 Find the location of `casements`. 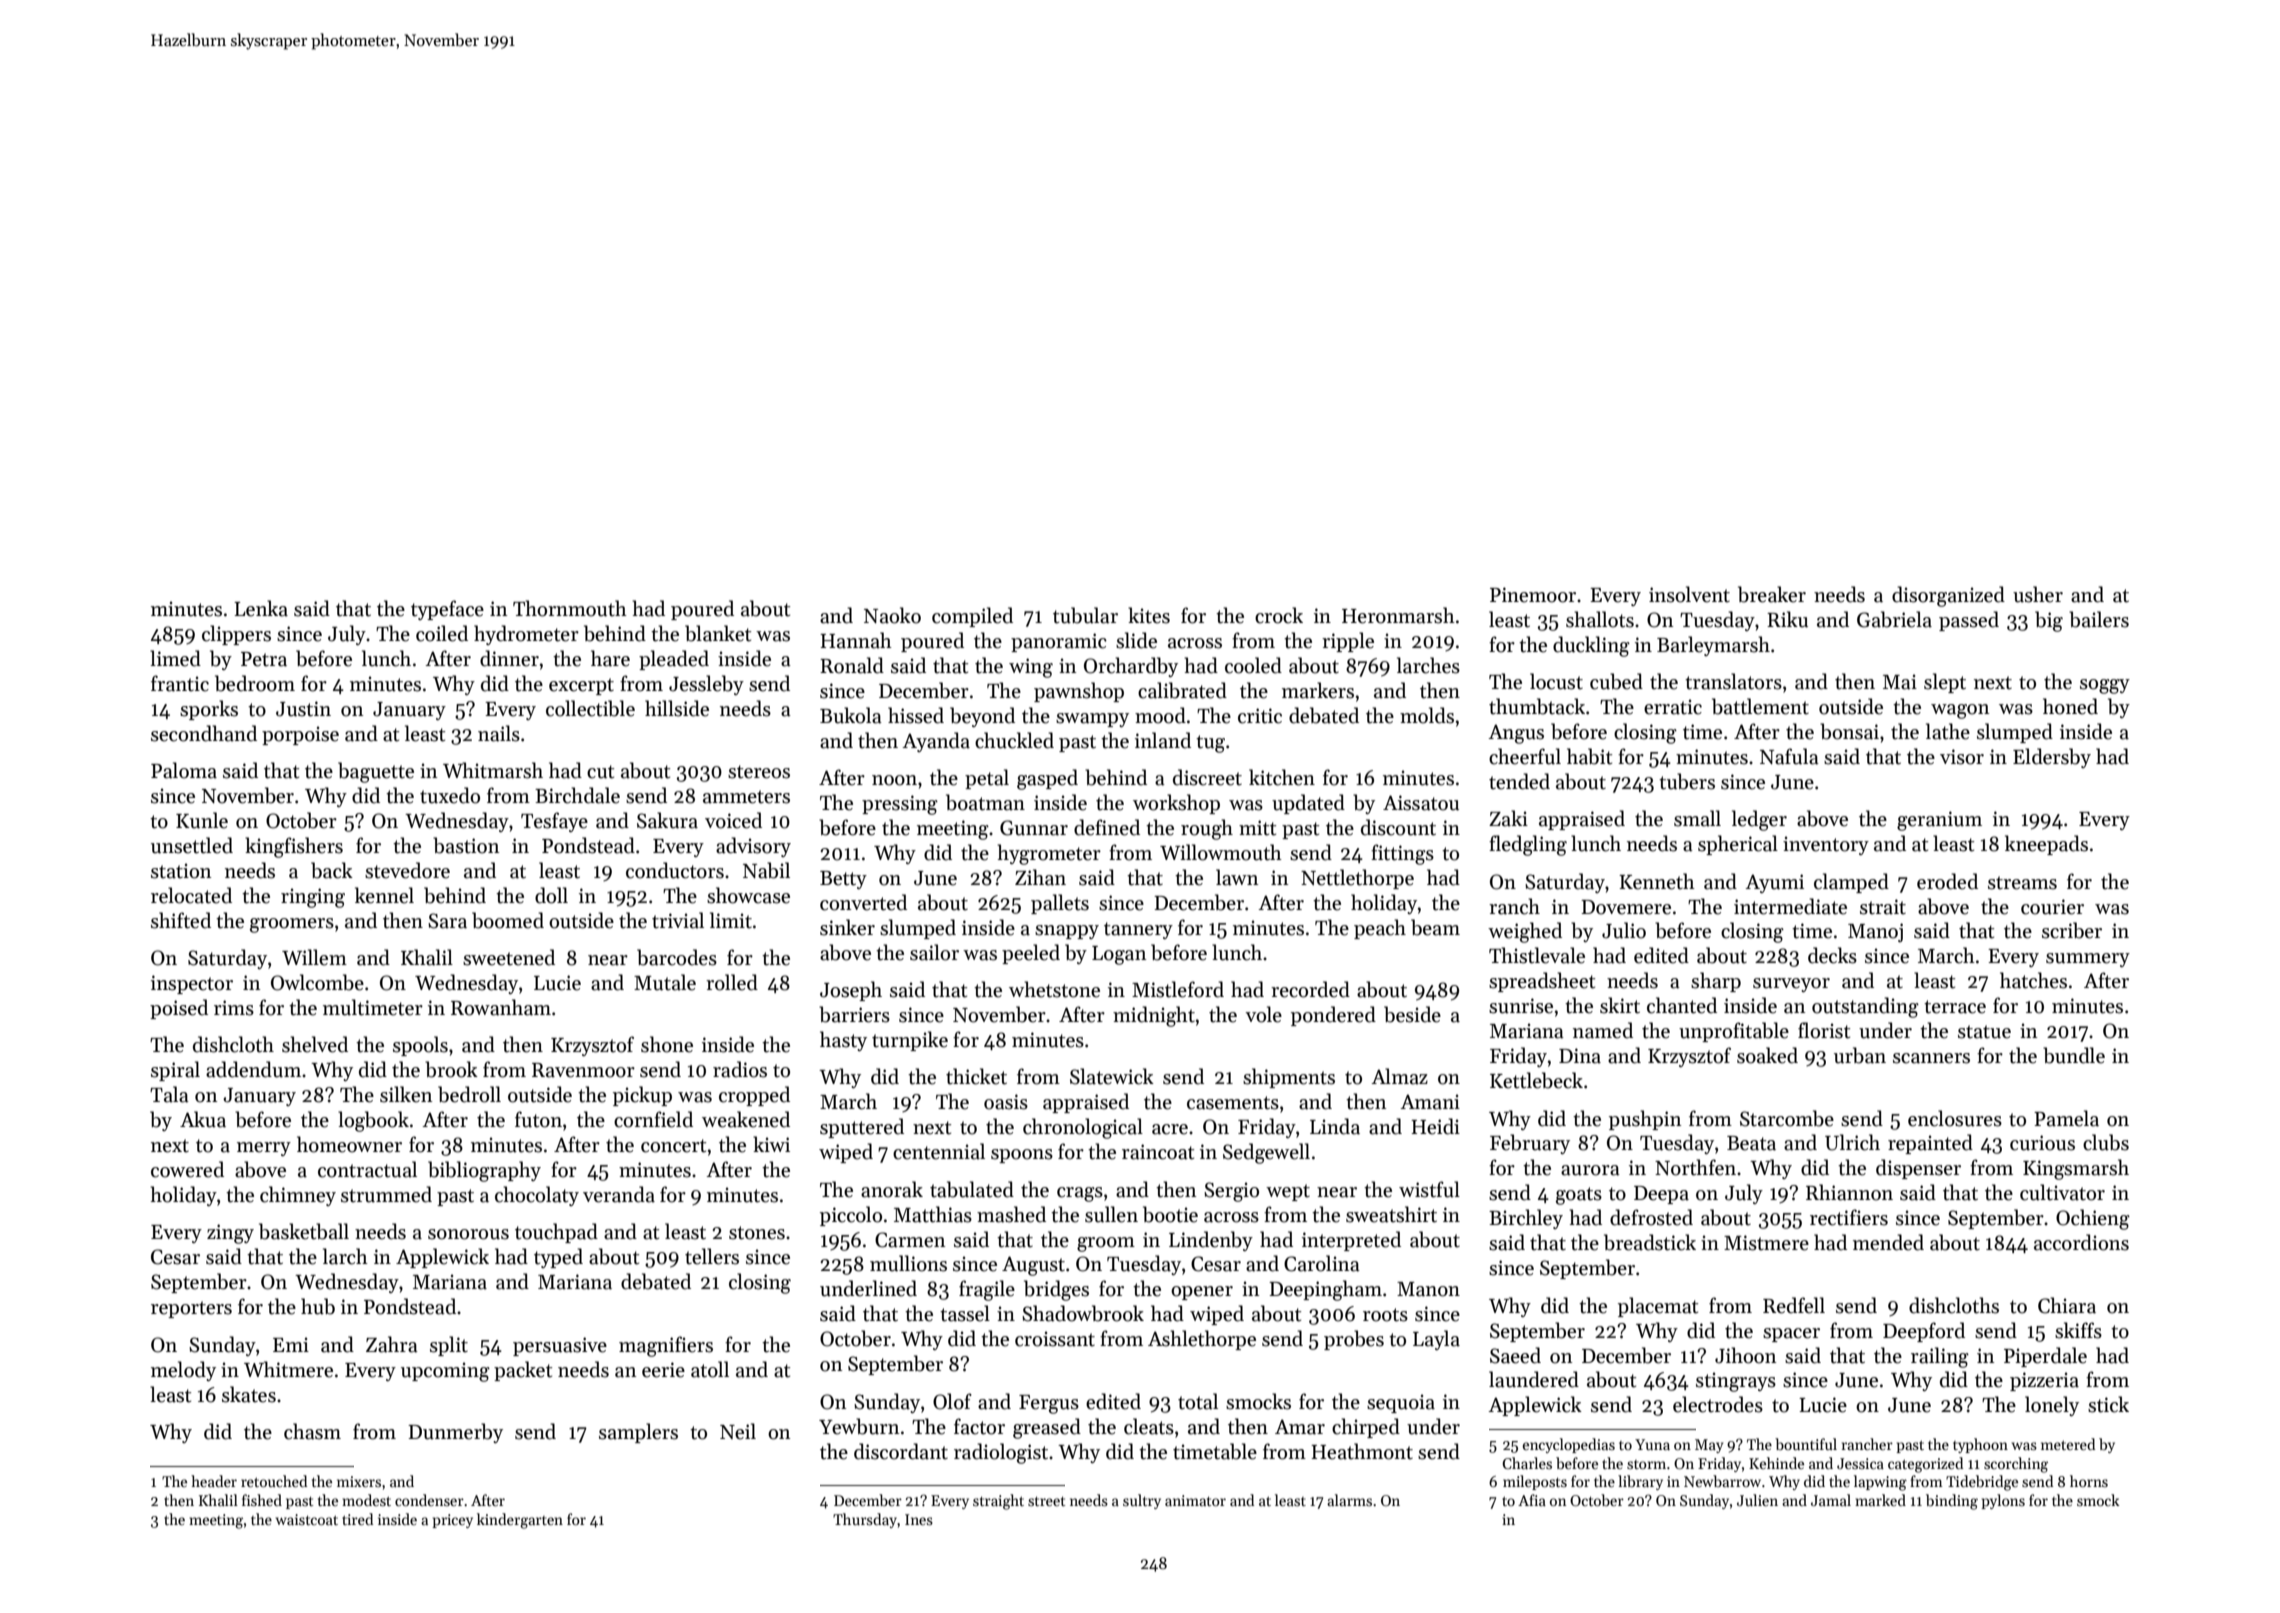

casements is located at coordinates (1233, 1103).
